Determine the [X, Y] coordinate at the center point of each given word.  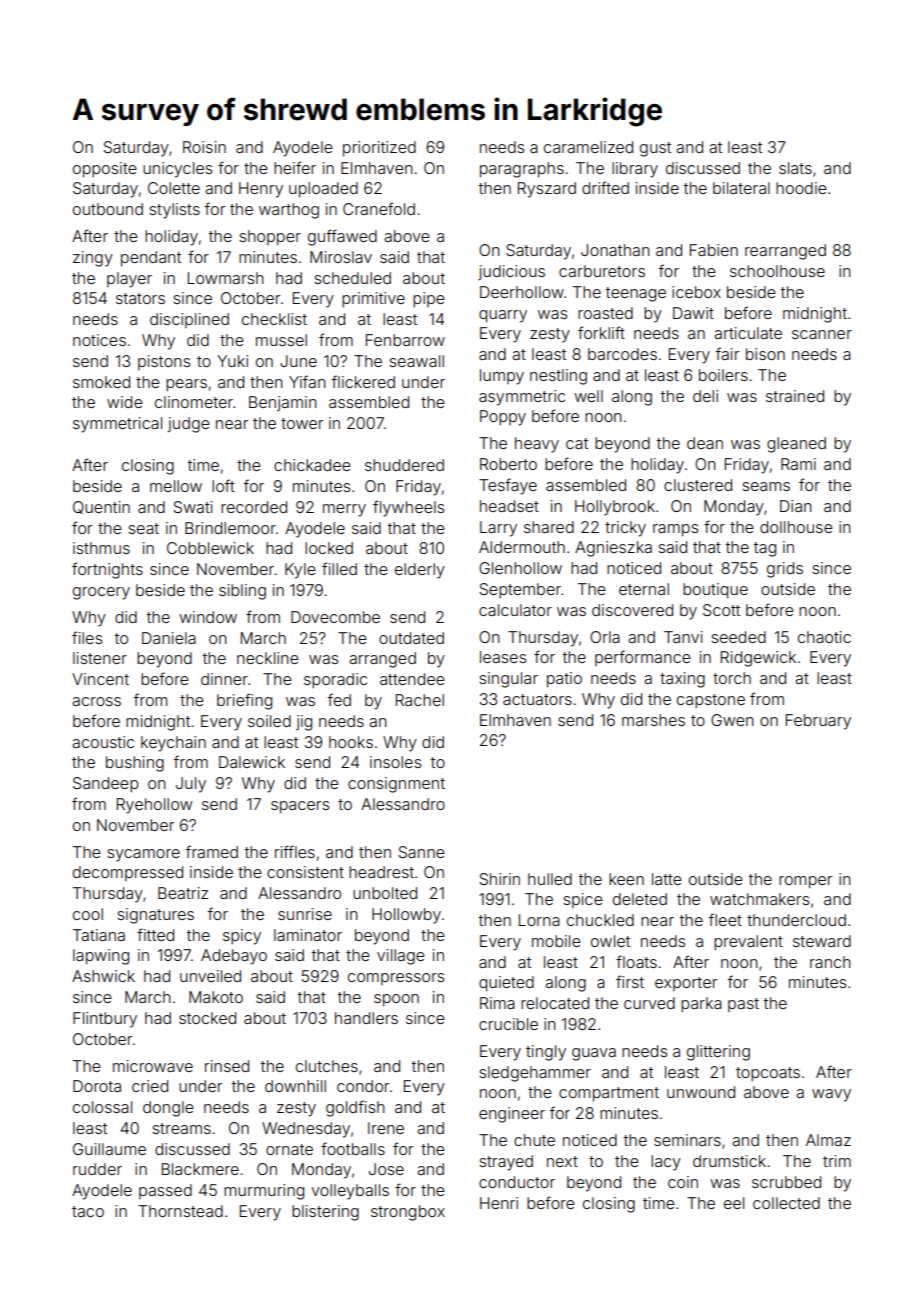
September [520, 590]
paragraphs [522, 170]
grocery [101, 593]
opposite [104, 170]
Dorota [97, 1086]
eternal [644, 589]
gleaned [796, 445]
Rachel [420, 700]
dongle [168, 1109]
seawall [416, 361]
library [635, 170]
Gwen [732, 720]
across [96, 701]
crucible [508, 1024]
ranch [830, 962]
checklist [274, 319]
